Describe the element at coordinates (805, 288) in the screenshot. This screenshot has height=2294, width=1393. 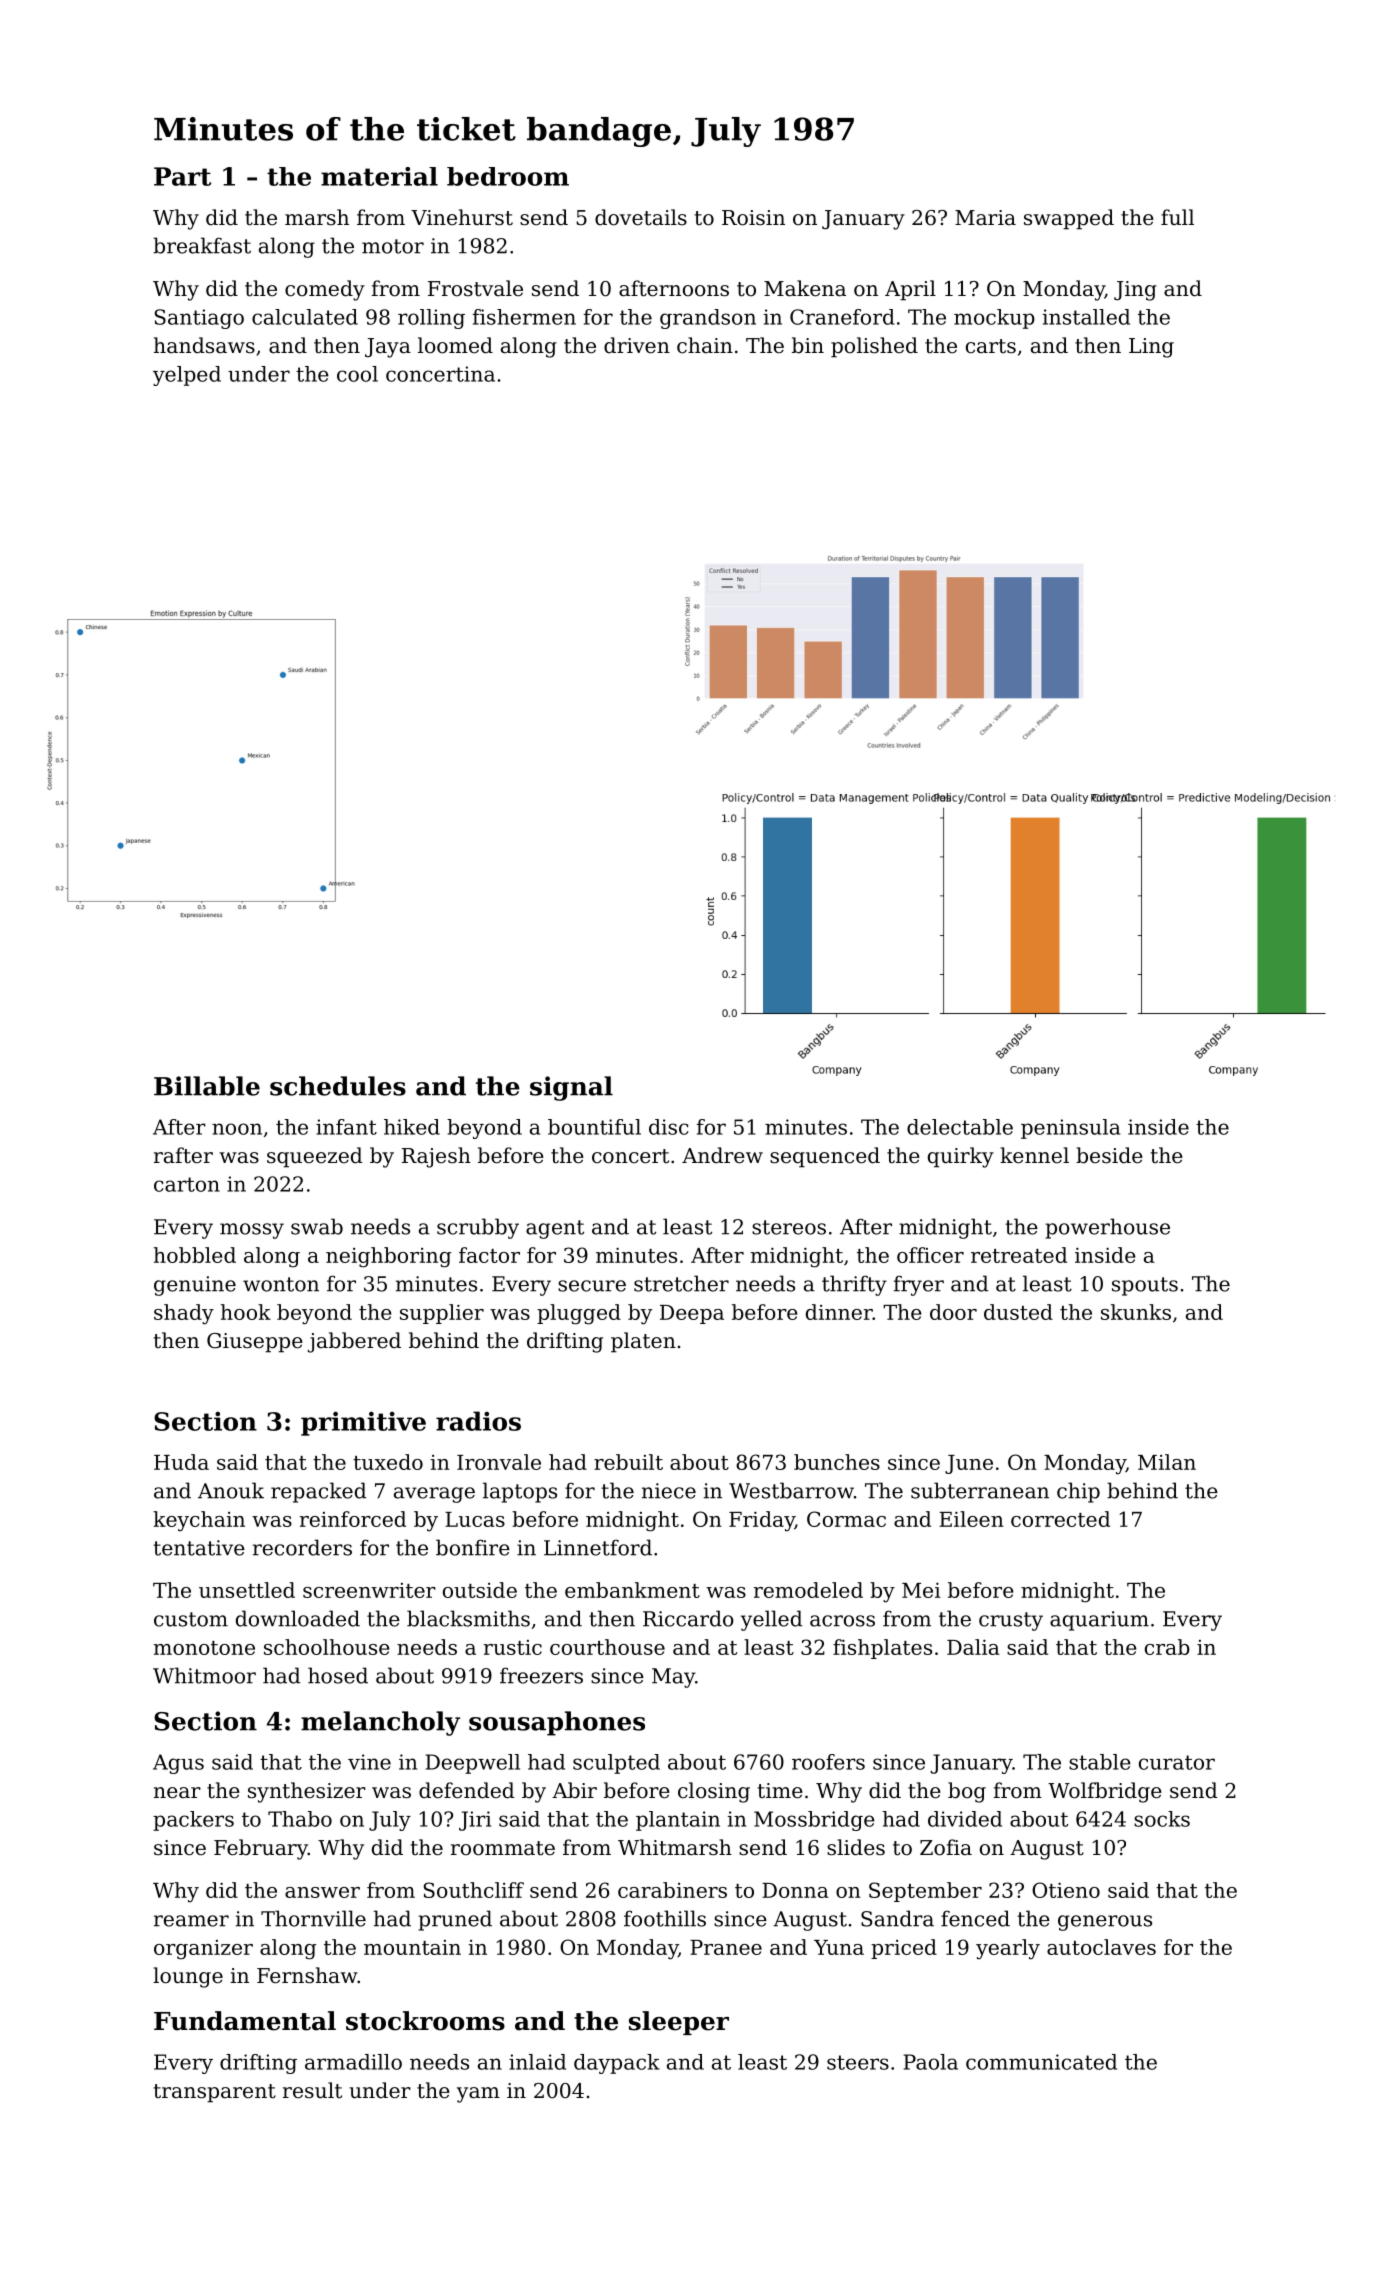
I see `Makena` at that location.
